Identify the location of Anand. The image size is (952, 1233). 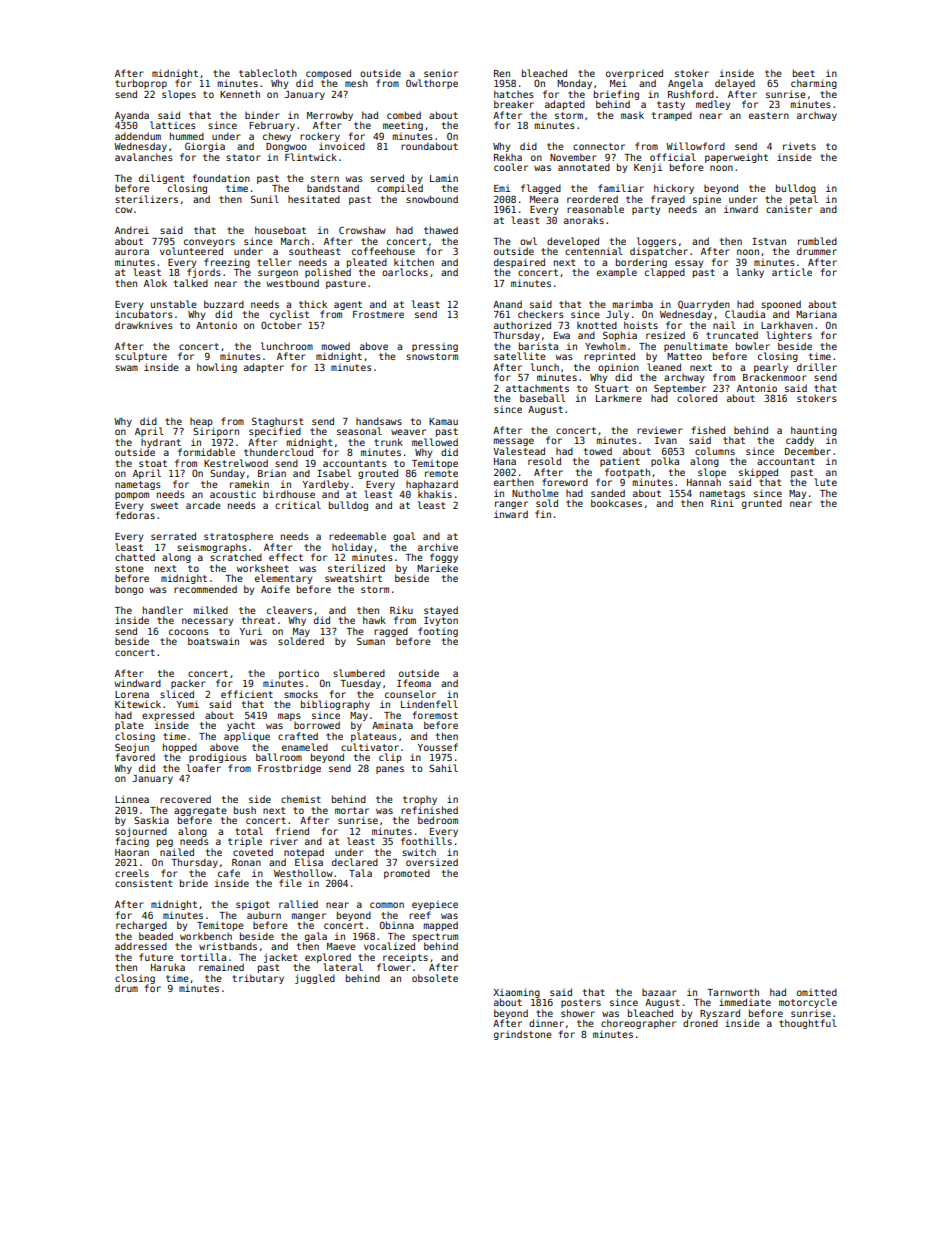
(507, 304).
